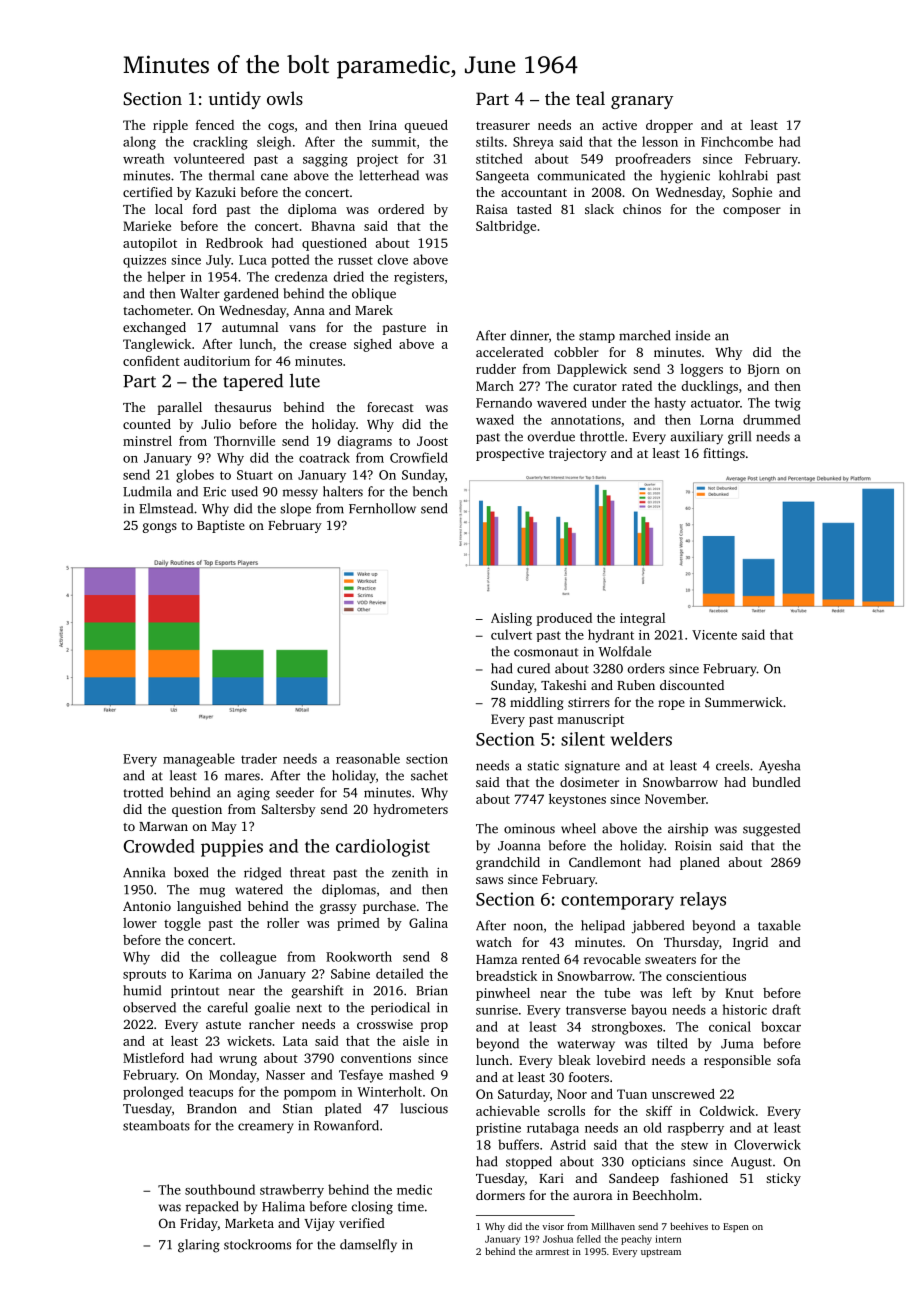 The height and width of the document is (1308, 924). Describe the element at coordinates (533, 143) in the document. I see `Shreya` at that location.
